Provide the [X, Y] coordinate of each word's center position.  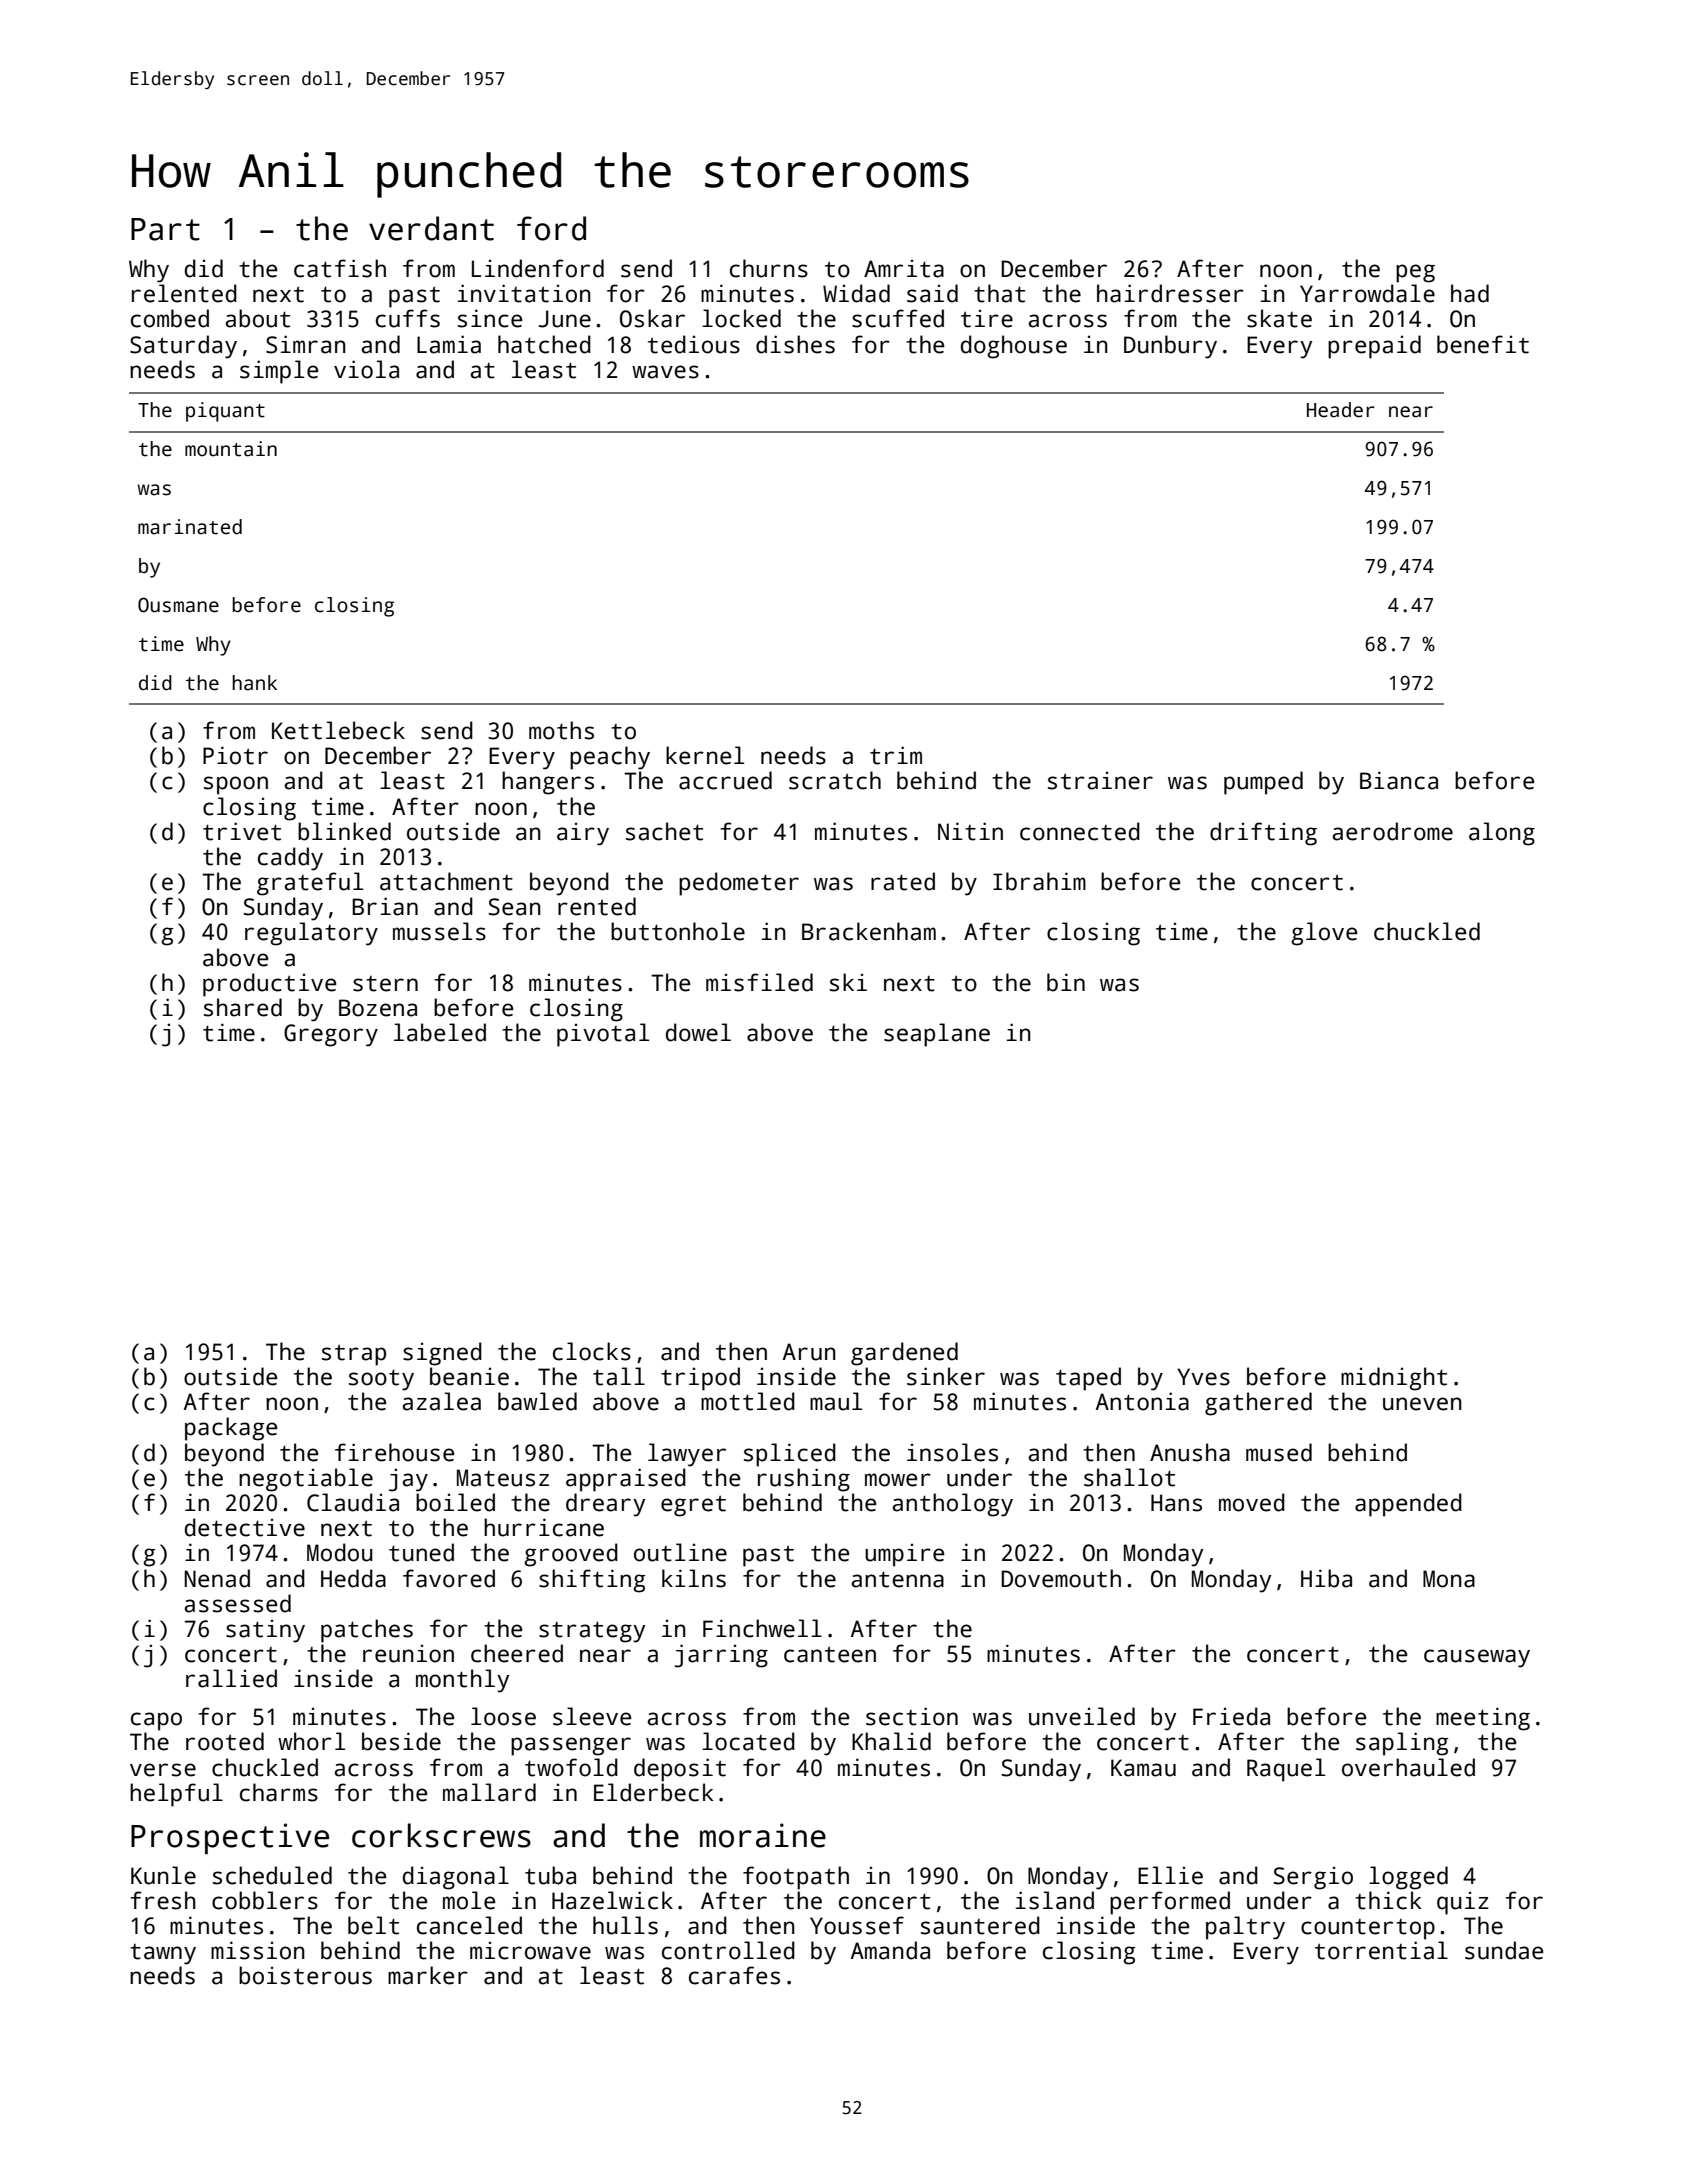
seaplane [937, 1035]
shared [243, 1007]
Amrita [904, 268]
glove [1324, 934]
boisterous [305, 1975]
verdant [431, 228]
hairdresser [1170, 293]
